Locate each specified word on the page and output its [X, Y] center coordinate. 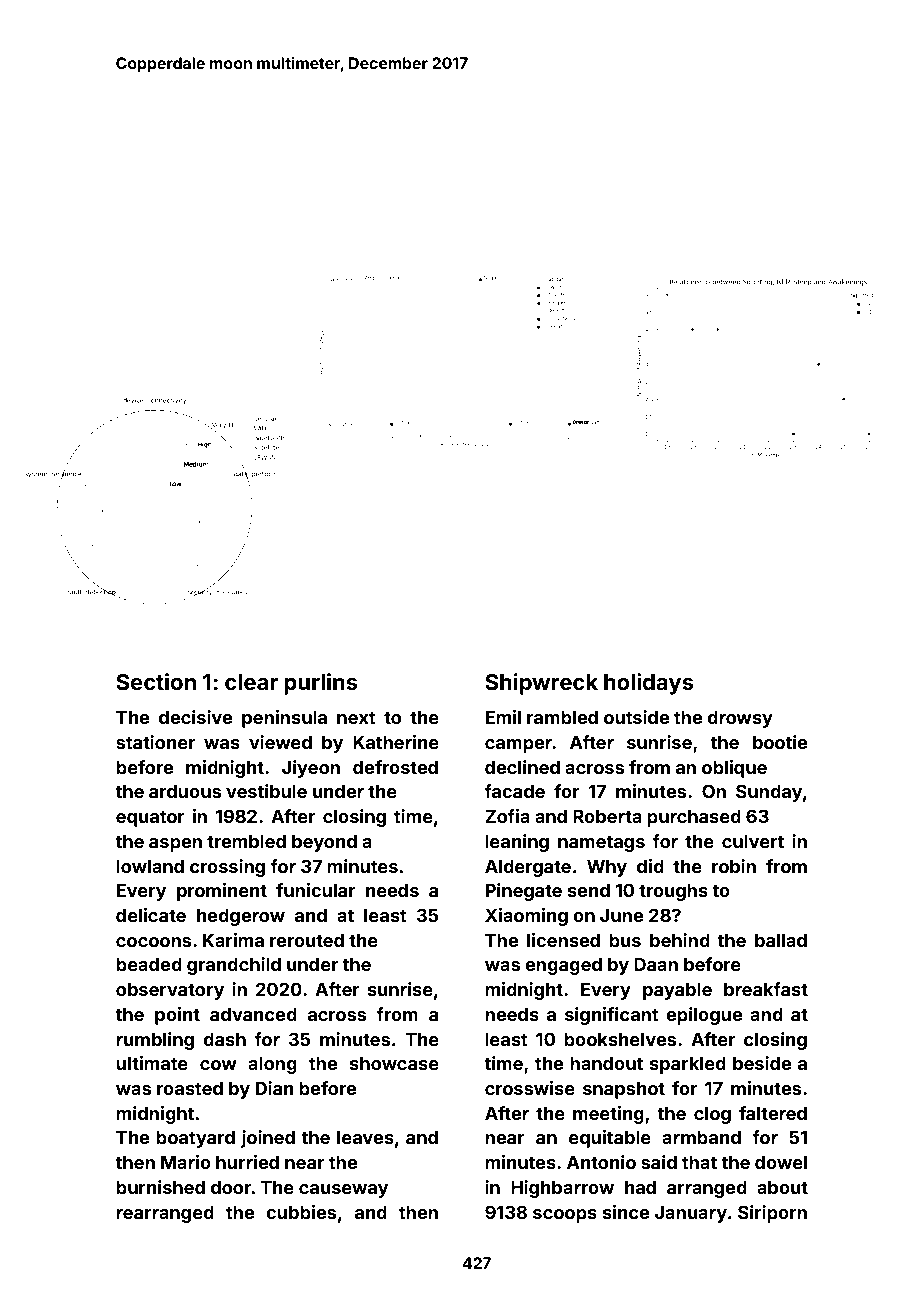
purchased [694, 818]
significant [612, 1016]
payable [677, 991]
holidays [648, 684]
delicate [151, 915]
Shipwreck [541, 684]
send [589, 890]
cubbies [301, 1212]
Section [156, 681]
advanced [253, 1014]
